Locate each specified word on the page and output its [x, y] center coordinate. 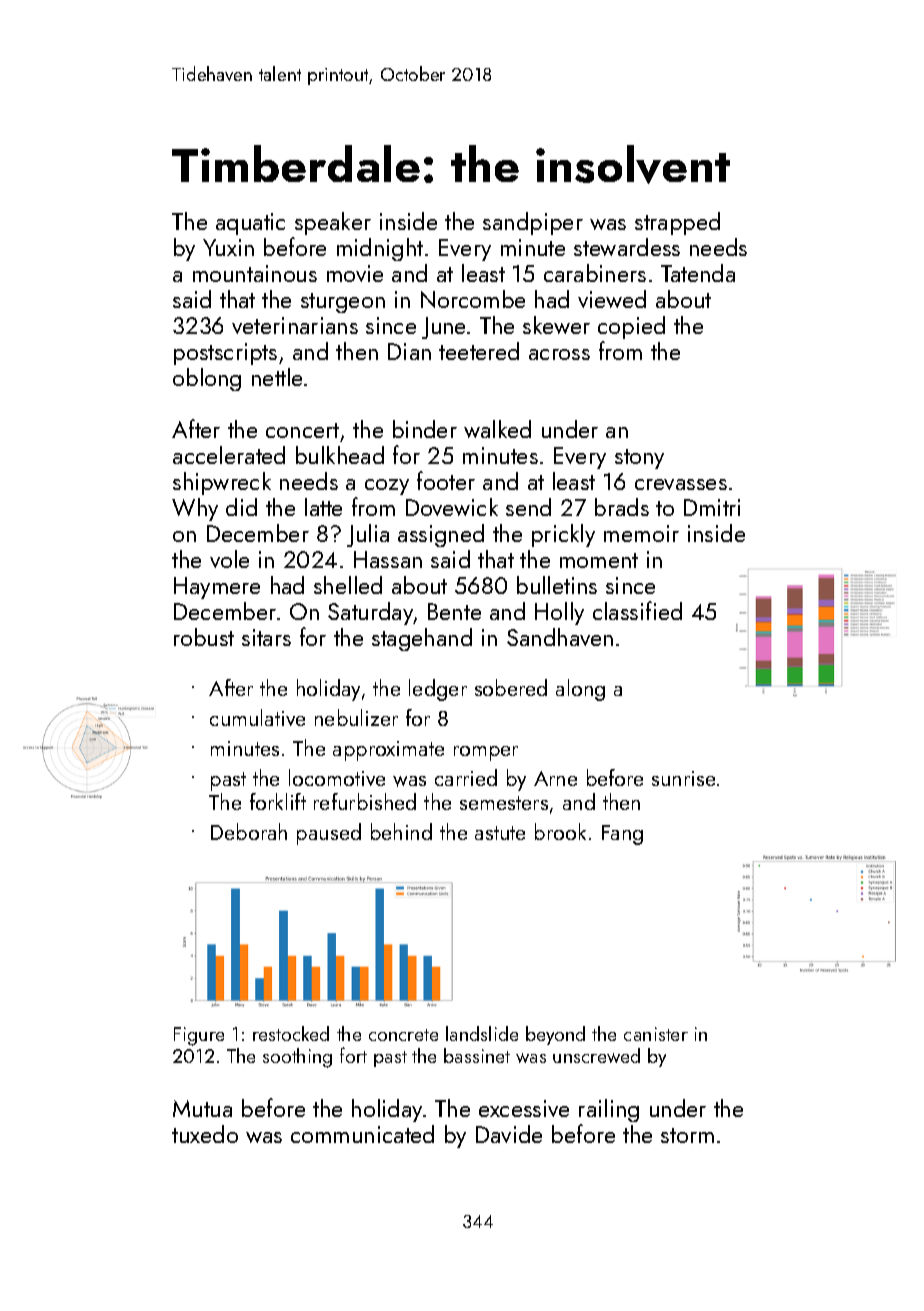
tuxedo [205, 1134]
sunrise [683, 778]
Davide [509, 1134]
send [528, 507]
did [241, 507]
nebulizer [356, 717]
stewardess [627, 247]
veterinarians [295, 325]
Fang [622, 835]
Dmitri [712, 507]
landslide [482, 1033]
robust [204, 637]
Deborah [249, 831]
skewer [556, 325]
